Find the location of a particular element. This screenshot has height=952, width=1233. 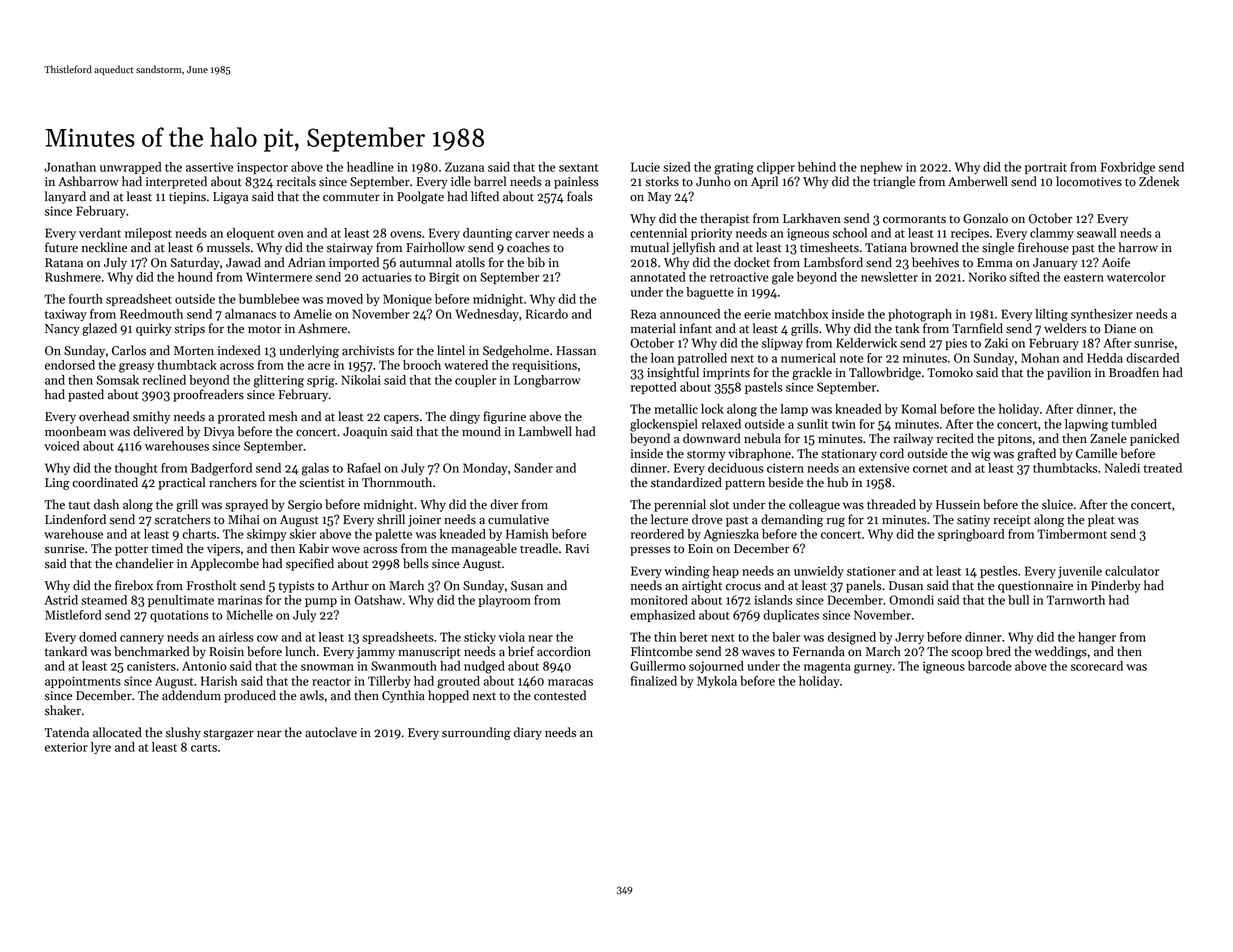

waves is located at coordinates (758, 653).
